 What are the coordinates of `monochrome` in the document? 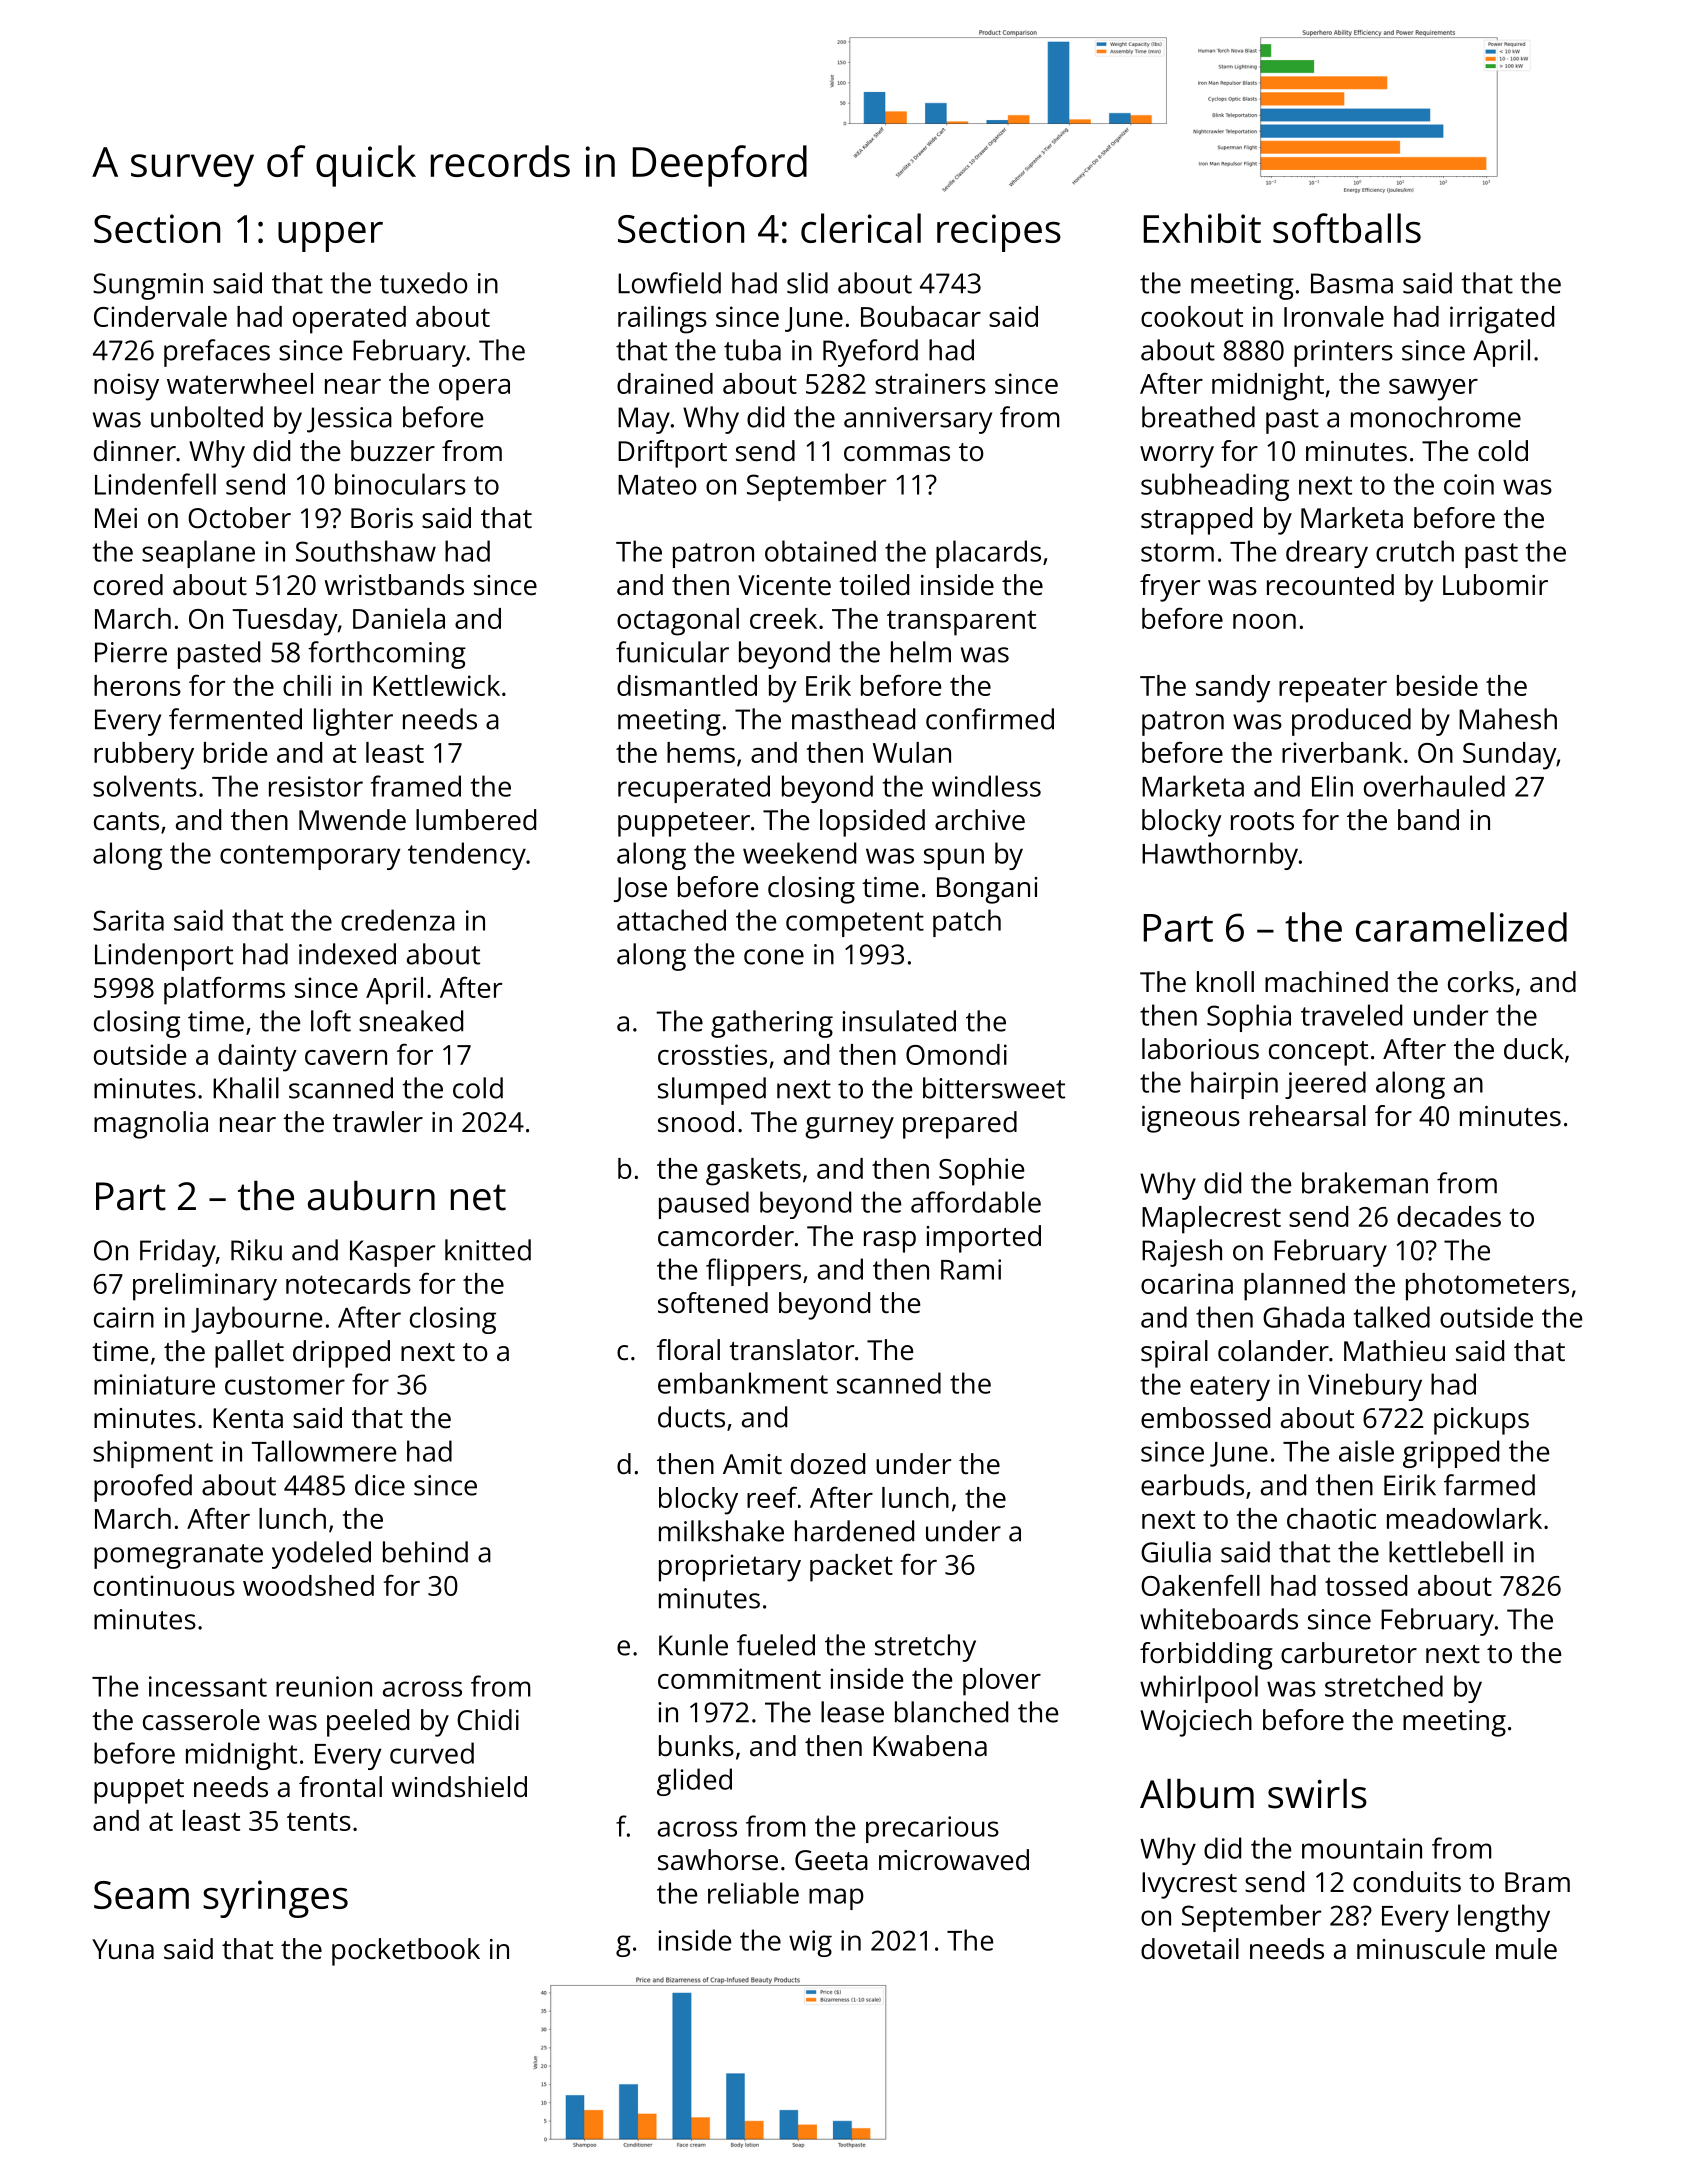 It's located at (1436, 417).
